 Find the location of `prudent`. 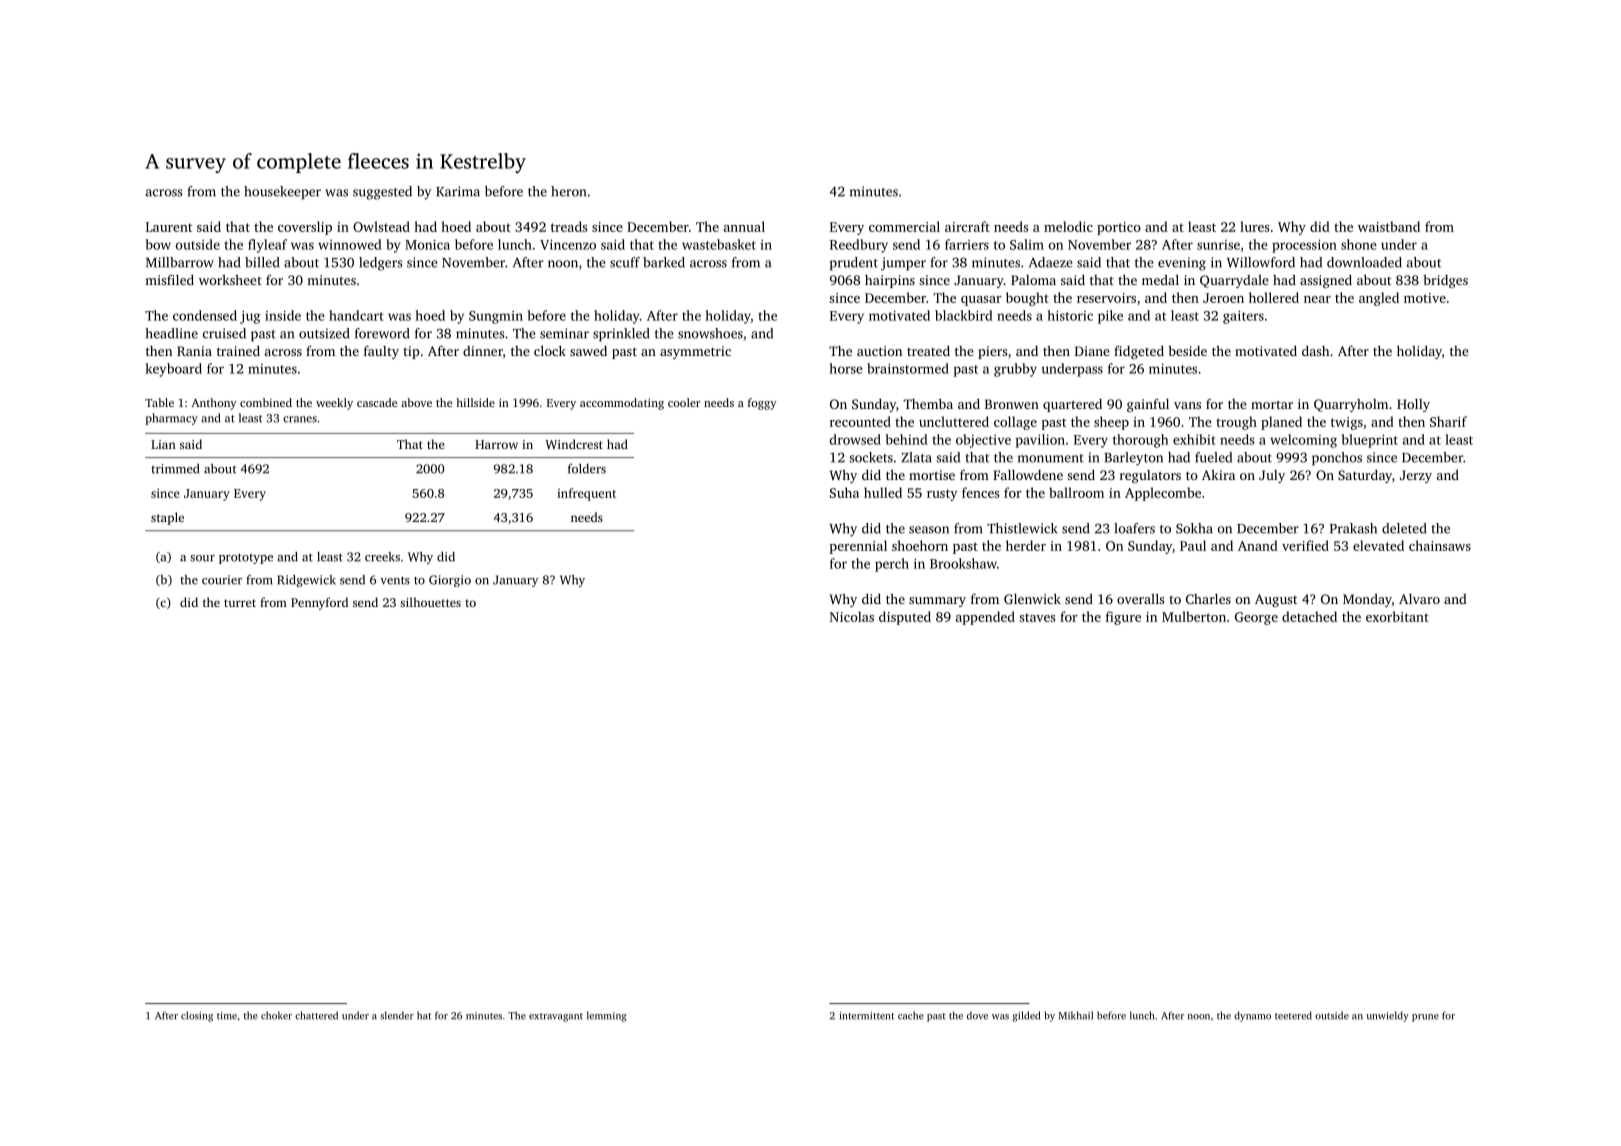

prudent is located at coordinates (854, 264).
